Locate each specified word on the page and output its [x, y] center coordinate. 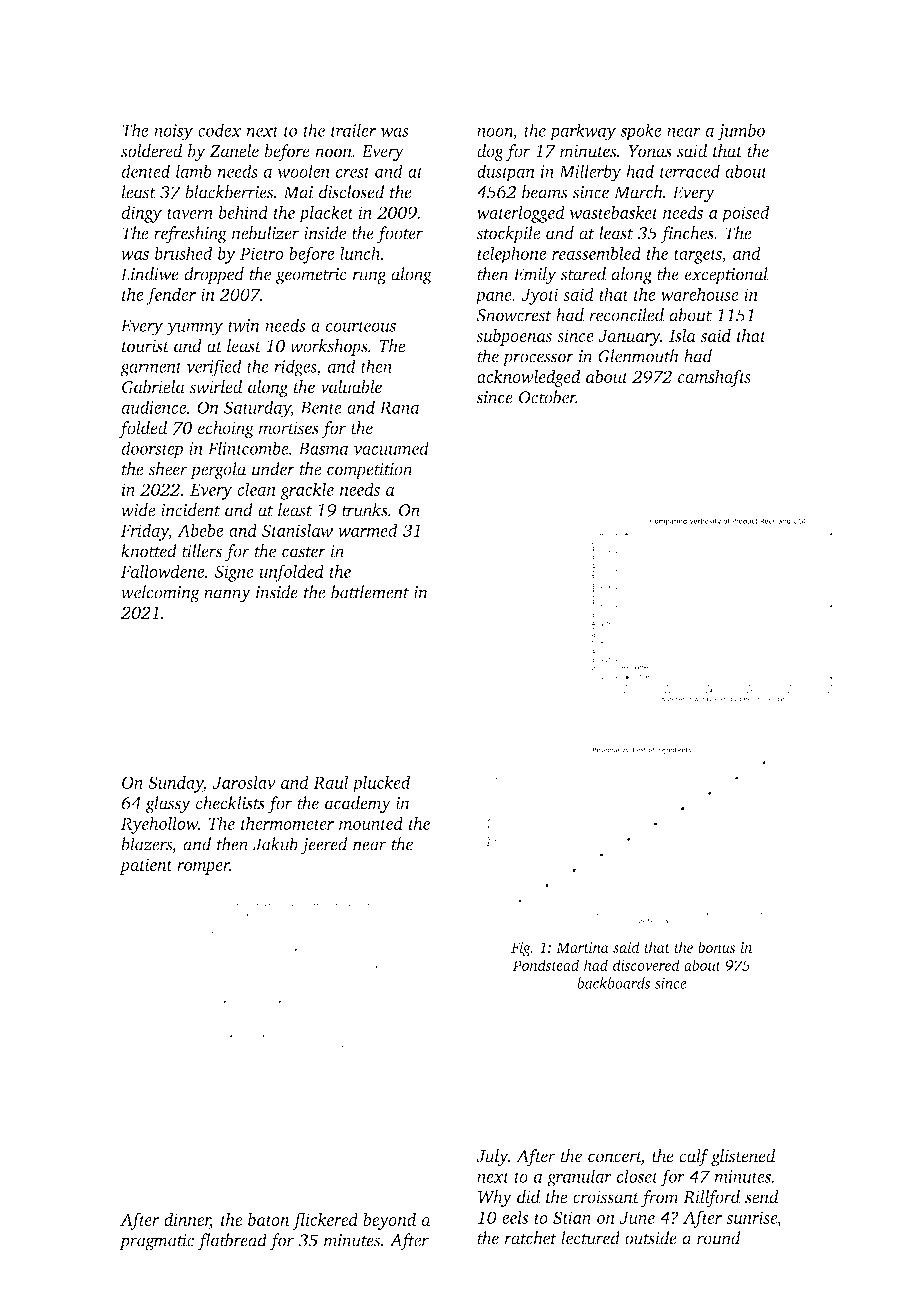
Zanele [234, 151]
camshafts [714, 378]
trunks [365, 510]
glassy [168, 805]
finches [687, 235]
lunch [360, 253]
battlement [370, 592]
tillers [202, 551]
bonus [716, 947]
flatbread [232, 1242]
